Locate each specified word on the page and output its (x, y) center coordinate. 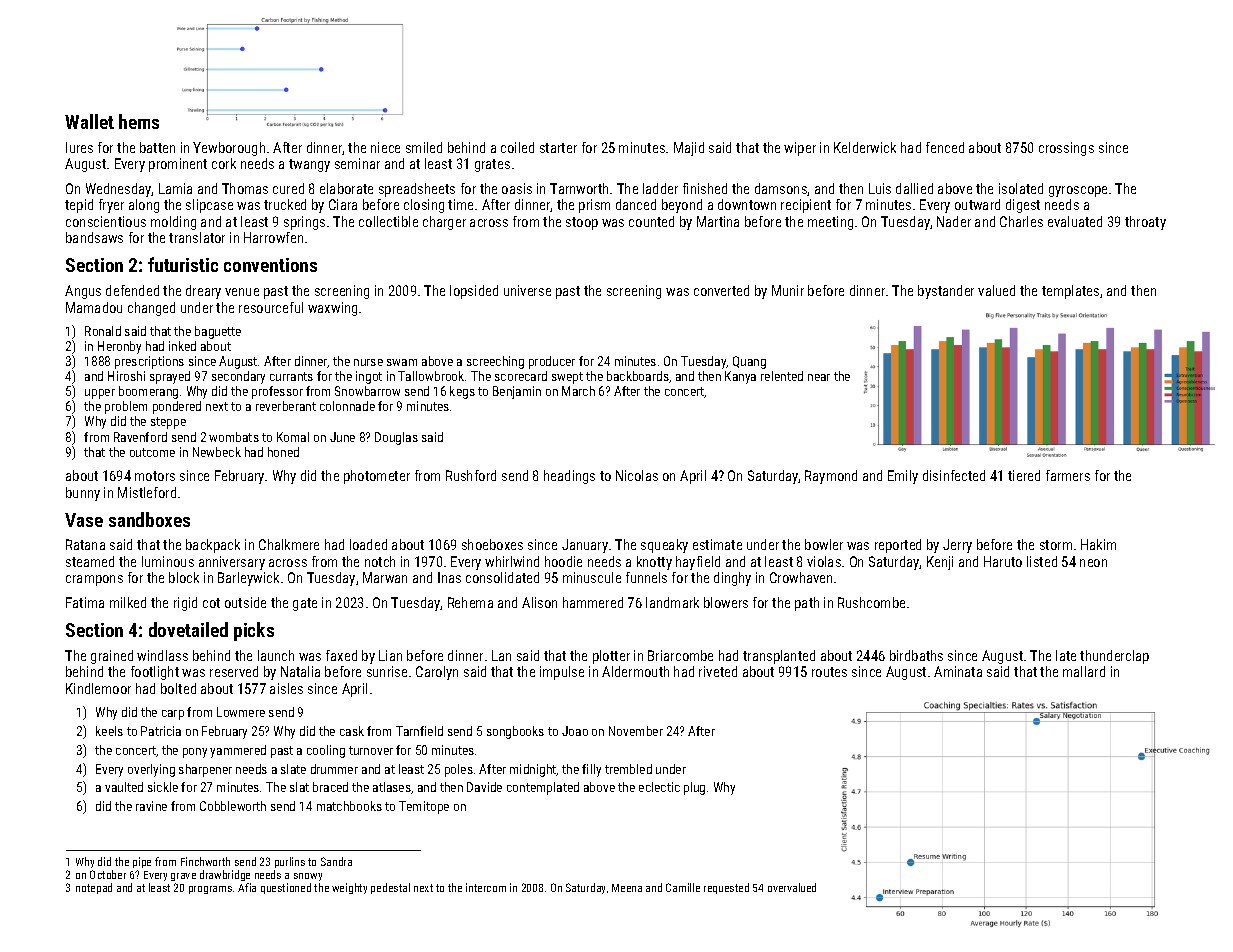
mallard (1084, 671)
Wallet (89, 121)
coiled (517, 147)
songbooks (515, 732)
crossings (1066, 149)
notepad (94, 888)
